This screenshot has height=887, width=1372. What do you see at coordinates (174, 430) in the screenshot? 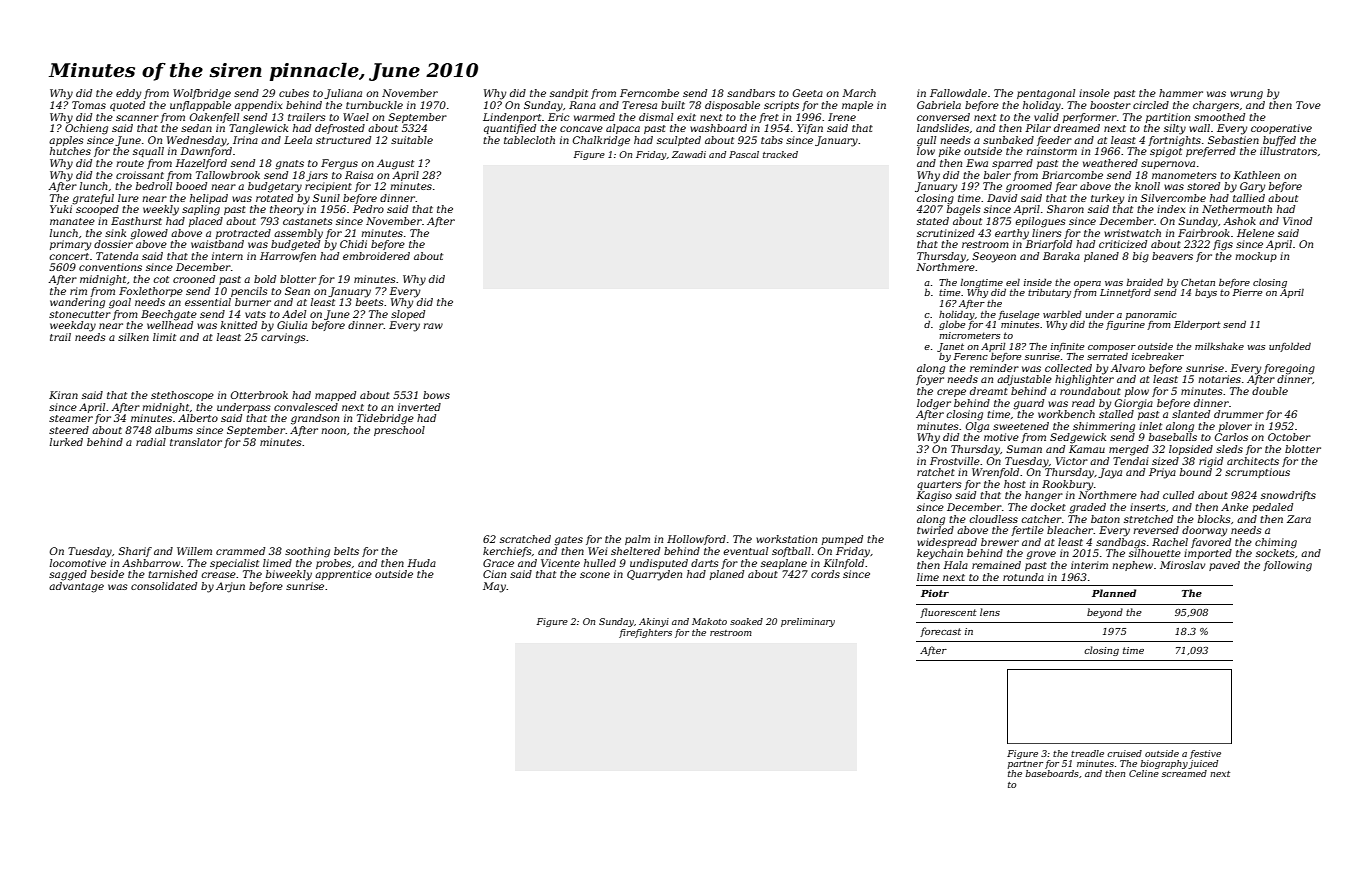
I see `albums` at bounding box center [174, 430].
